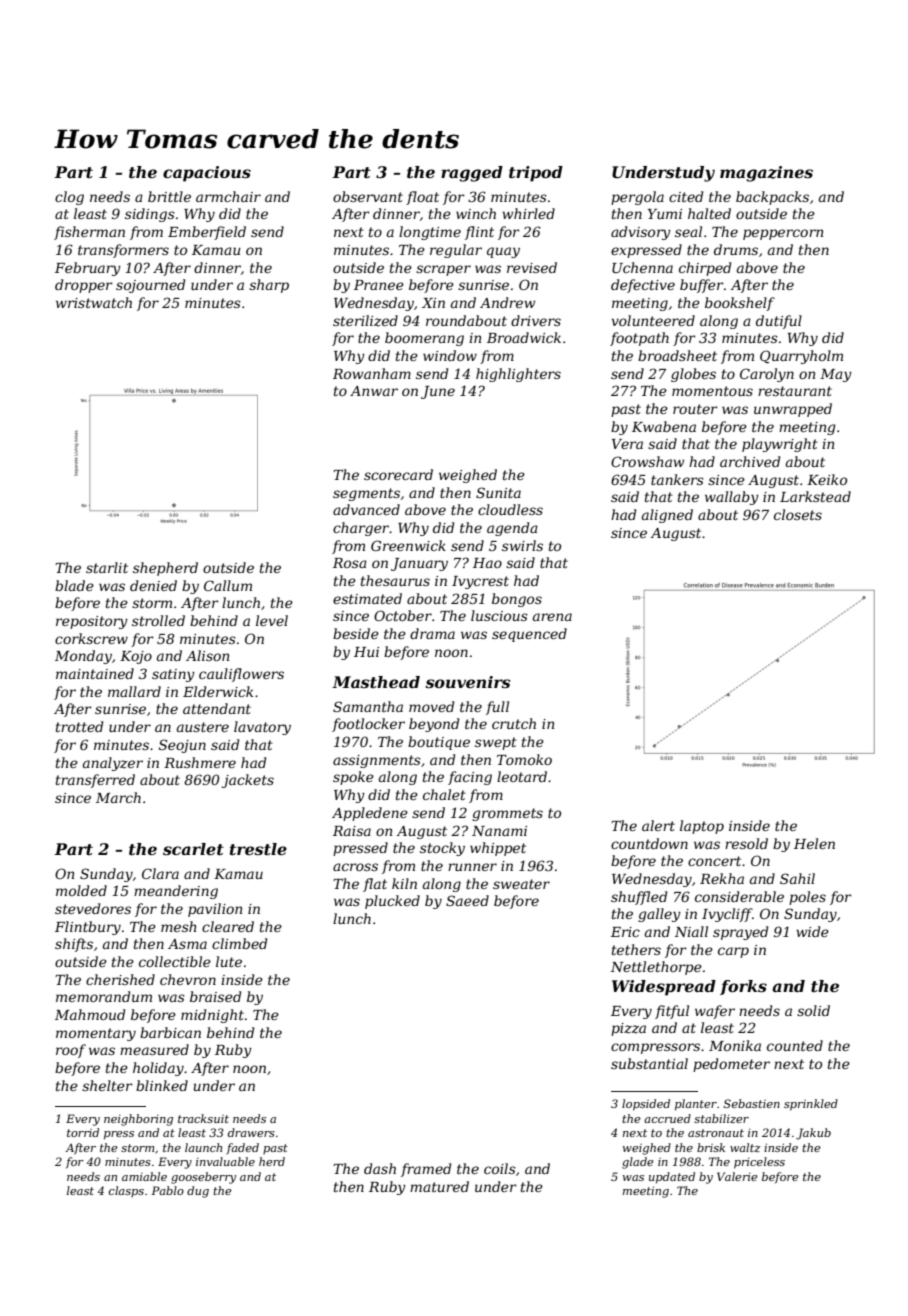 This page has width=908, height=1316. Describe the element at coordinates (672, 1178) in the page. I see `updated` at that location.
